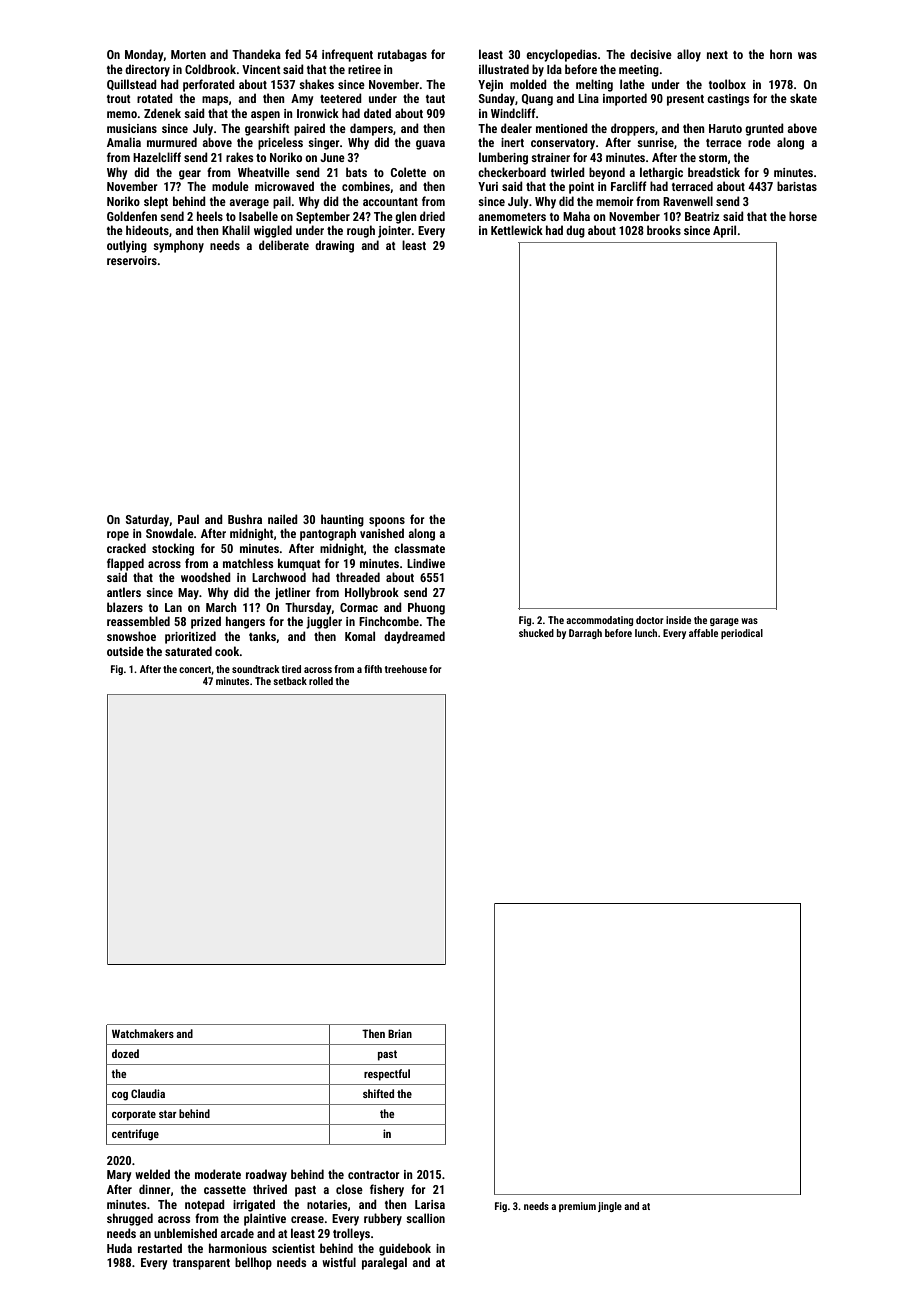 This image has width=924, height=1308. Describe the element at coordinates (256, 54) in the image. I see `Thandeka` at that location.
